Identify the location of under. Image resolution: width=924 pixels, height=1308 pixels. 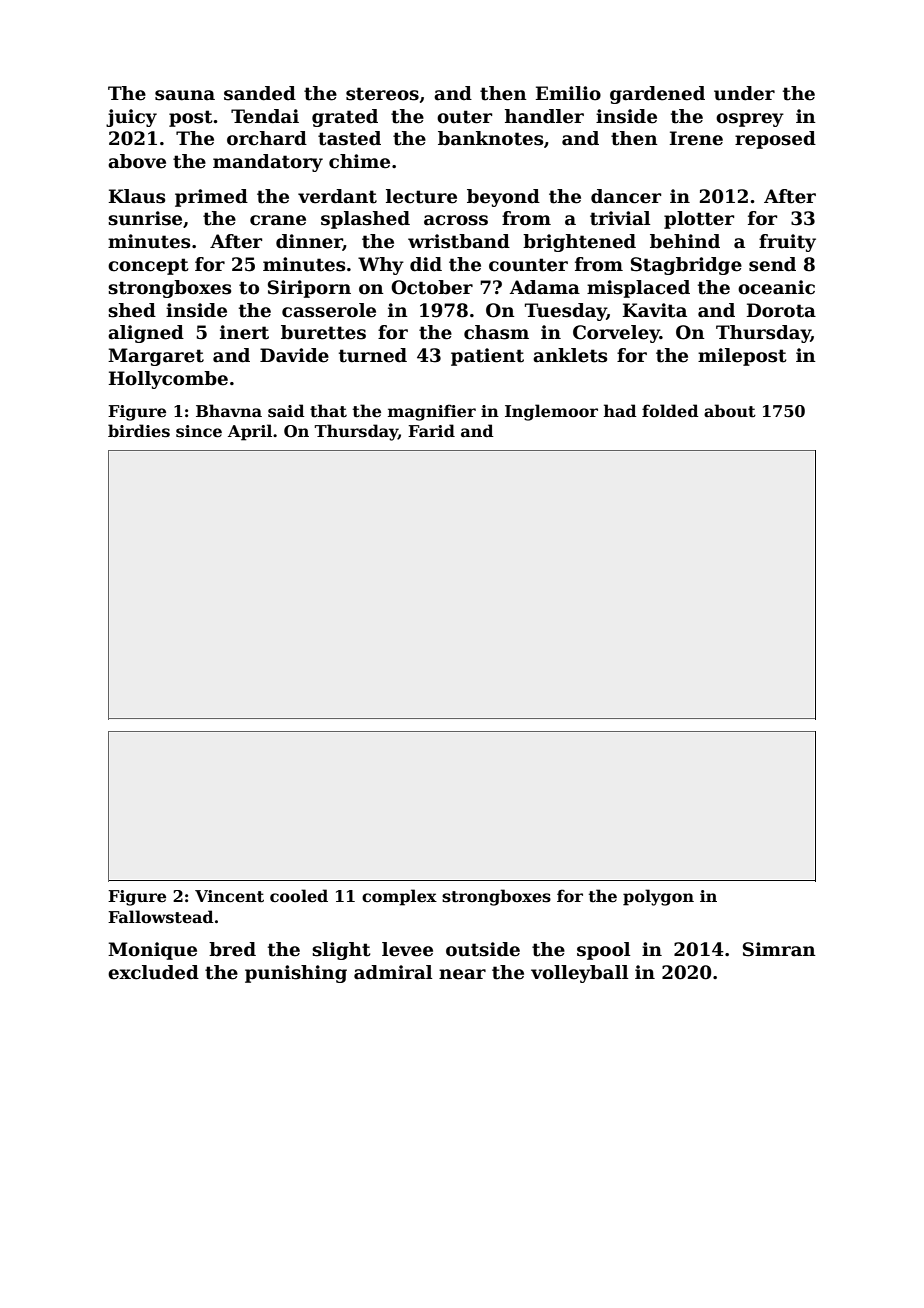
(744, 93).
